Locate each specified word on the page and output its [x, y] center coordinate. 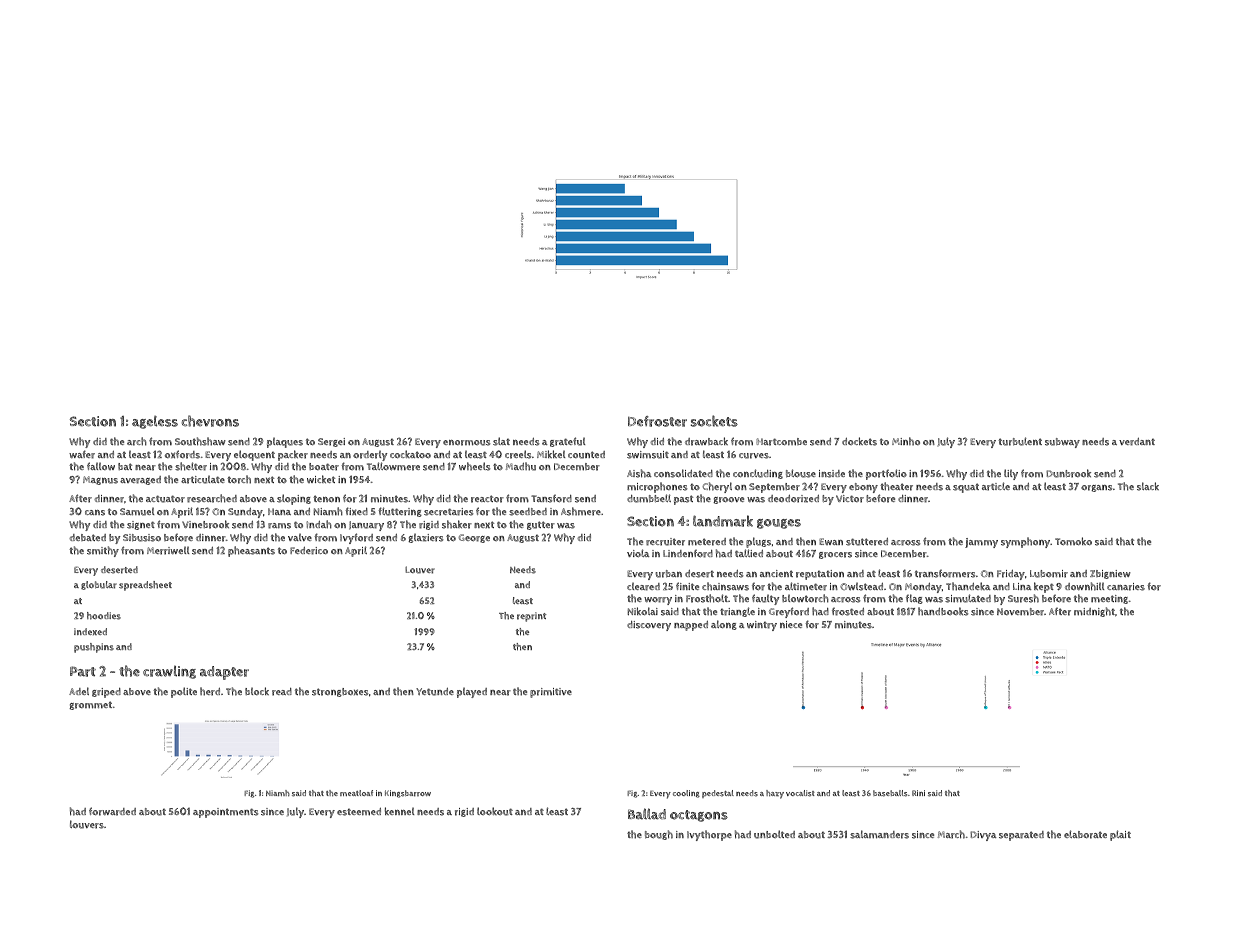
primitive [551, 693]
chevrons [210, 421]
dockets [859, 441]
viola [638, 553]
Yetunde [435, 692]
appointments [225, 813]
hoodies [104, 616]
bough [659, 835]
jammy [981, 543]
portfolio [886, 474]
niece [791, 624]
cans [95, 513]
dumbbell [649, 498]
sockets [714, 421]
